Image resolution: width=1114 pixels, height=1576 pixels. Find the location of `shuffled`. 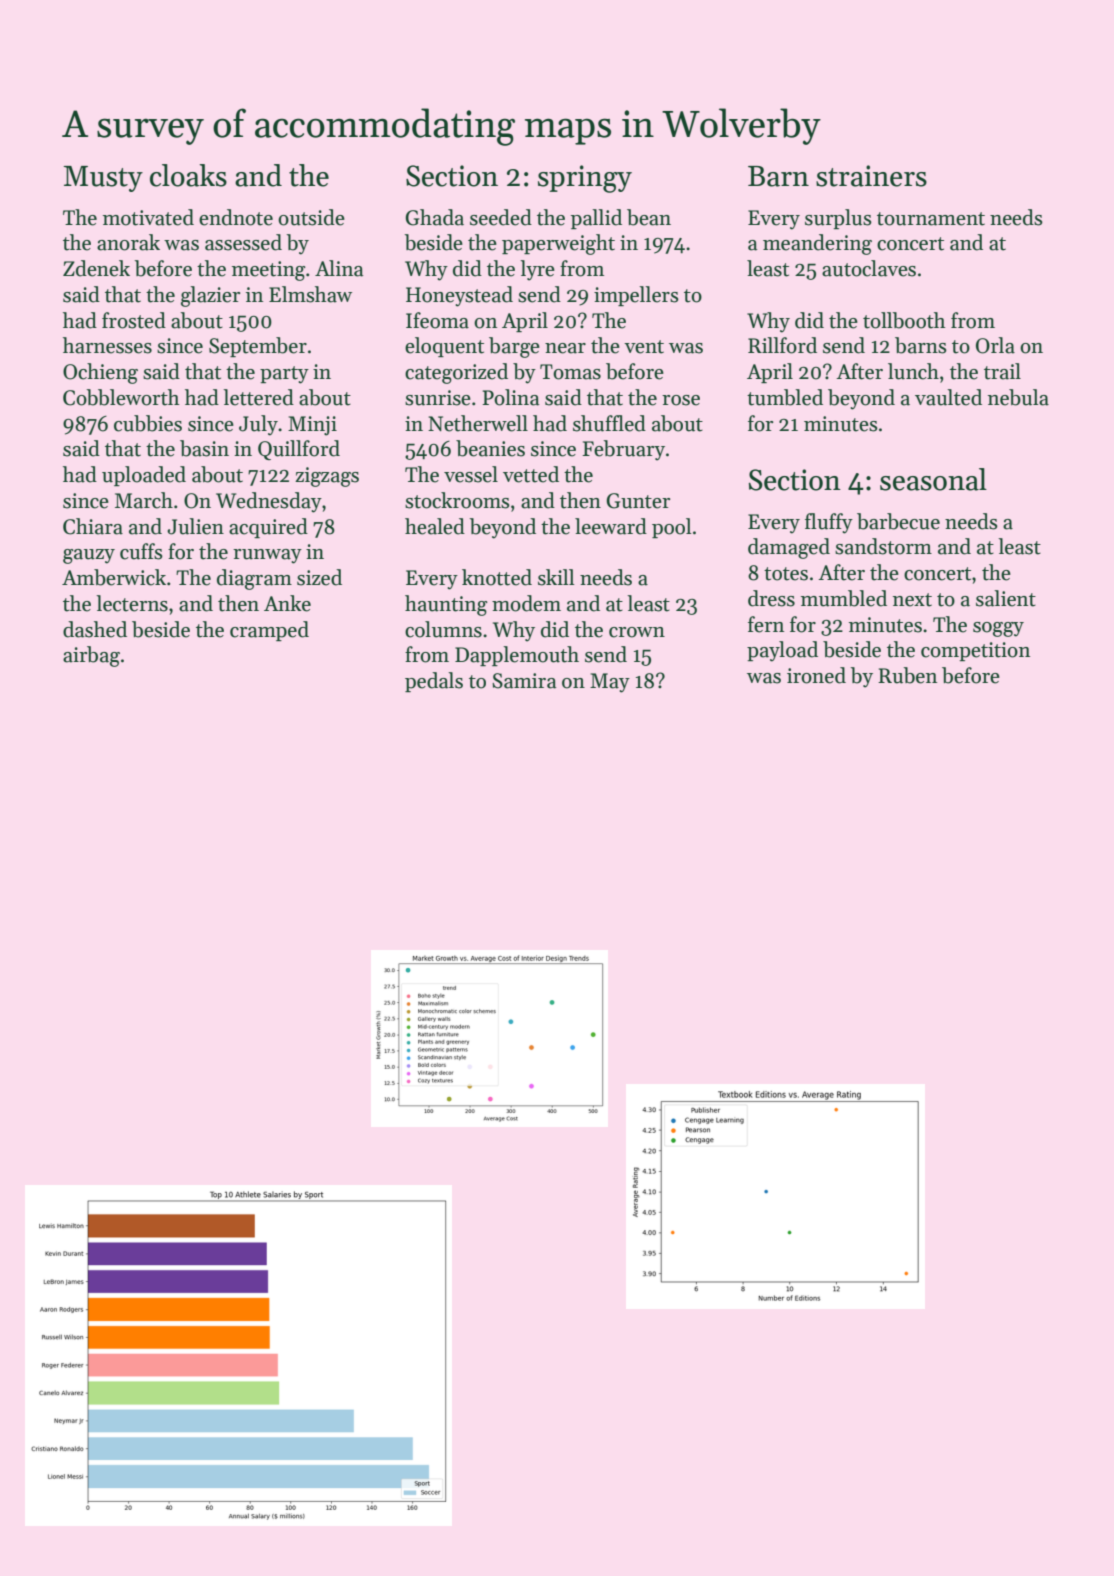

shuffled is located at coordinates (609, 423).
